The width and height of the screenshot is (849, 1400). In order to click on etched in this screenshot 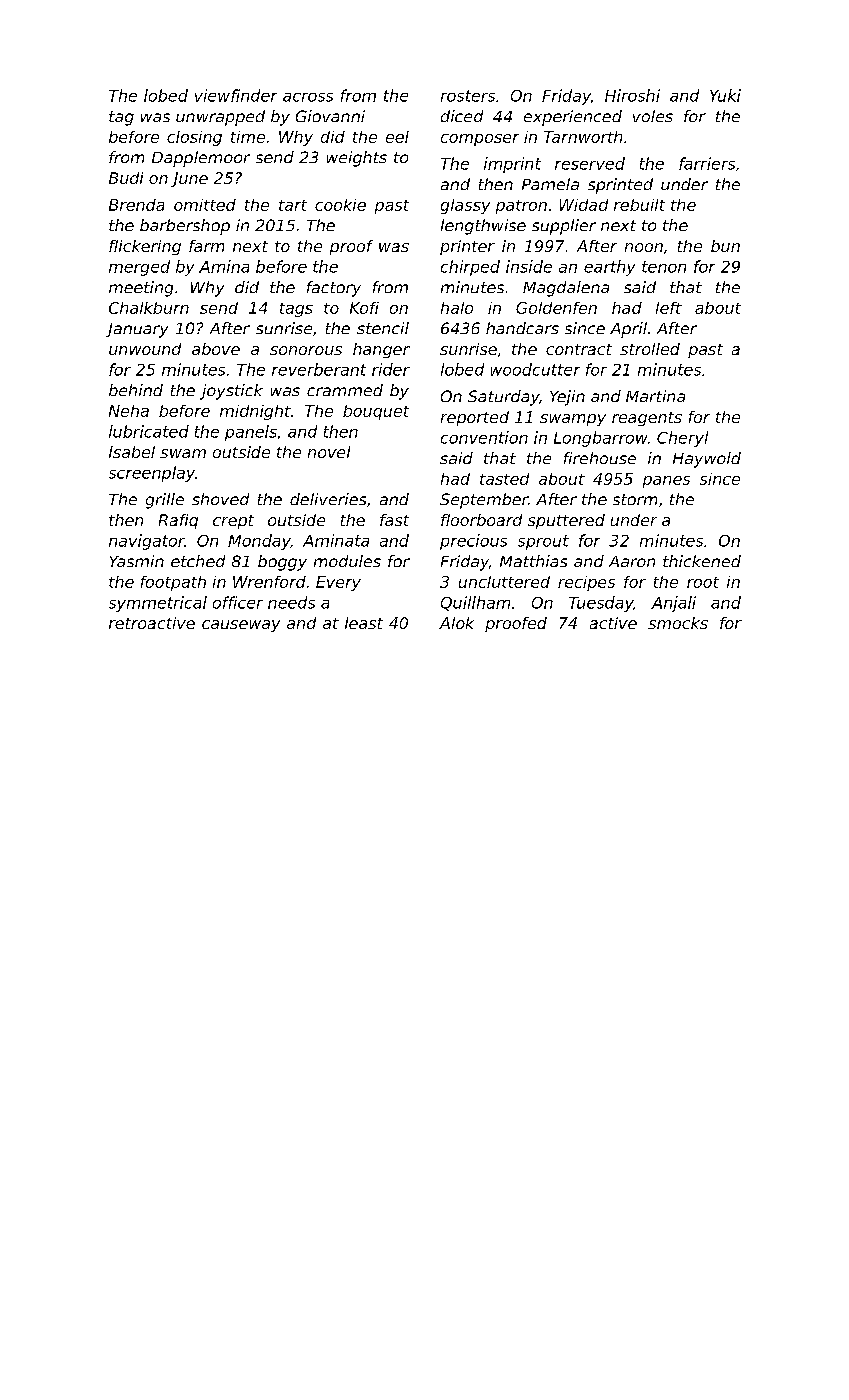, I will do `click(198, 561)`.
